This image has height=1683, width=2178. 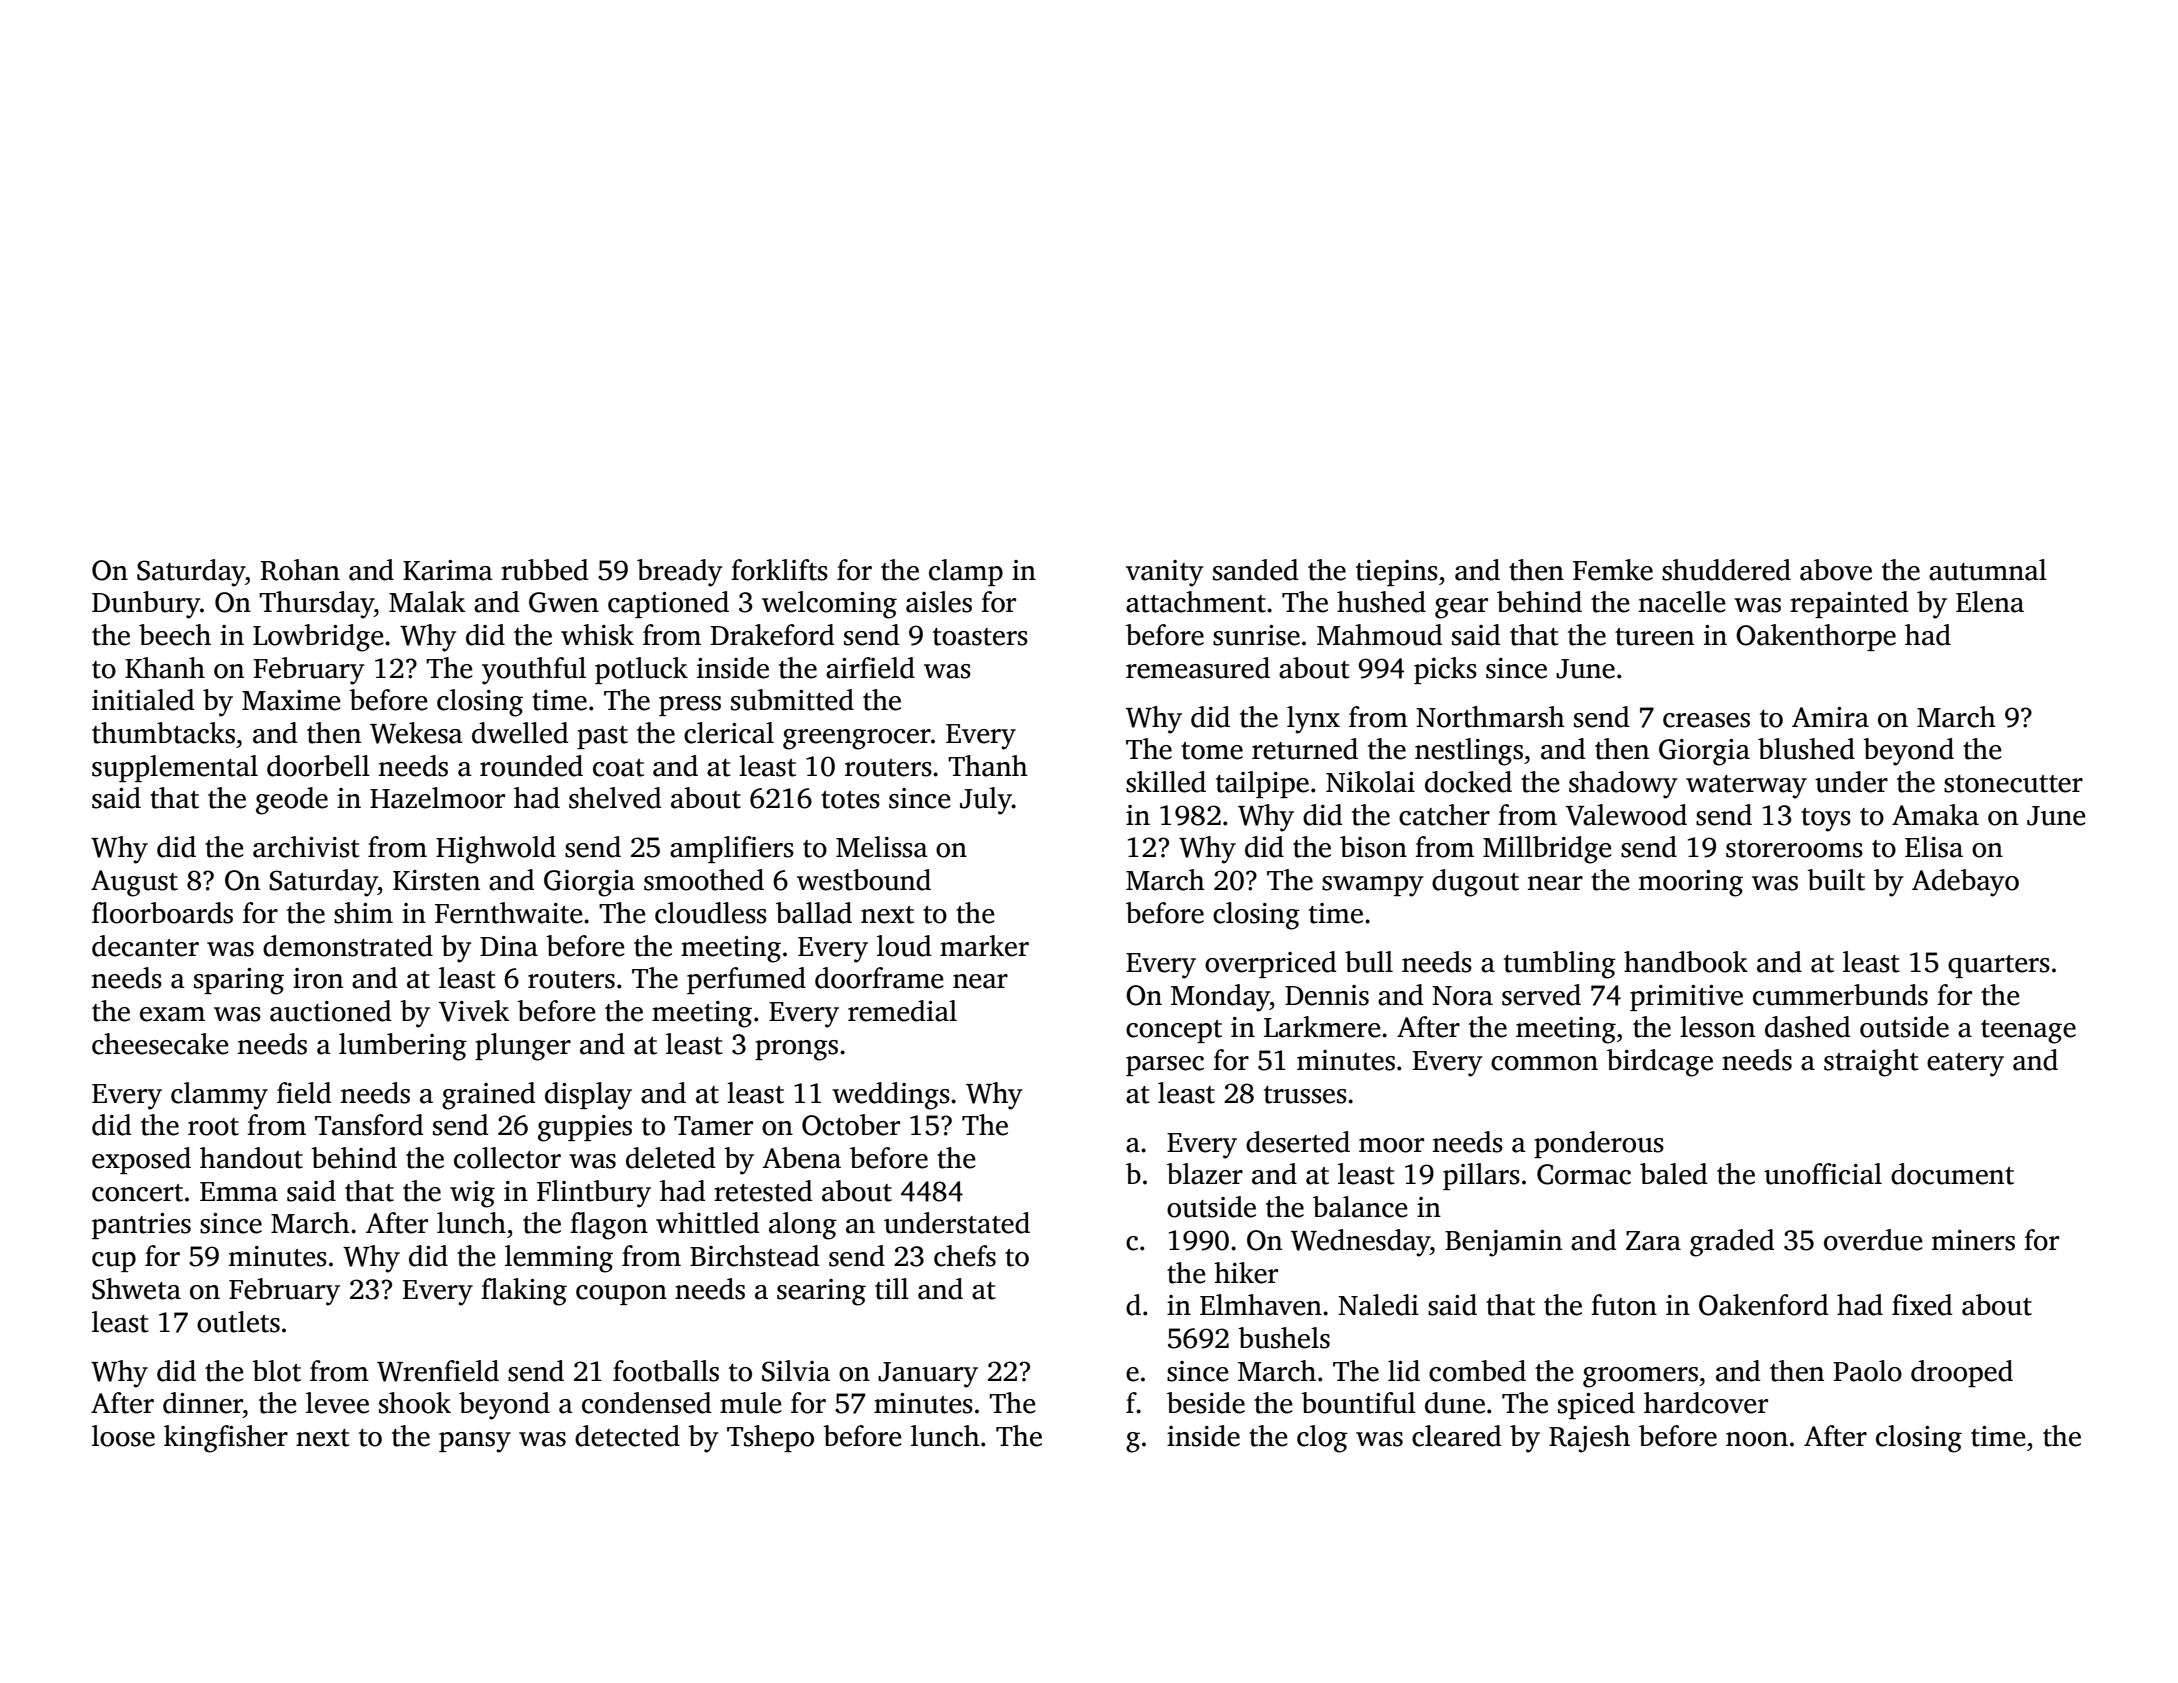 I want to click on autumnal, so click(x=1988, y=570).
